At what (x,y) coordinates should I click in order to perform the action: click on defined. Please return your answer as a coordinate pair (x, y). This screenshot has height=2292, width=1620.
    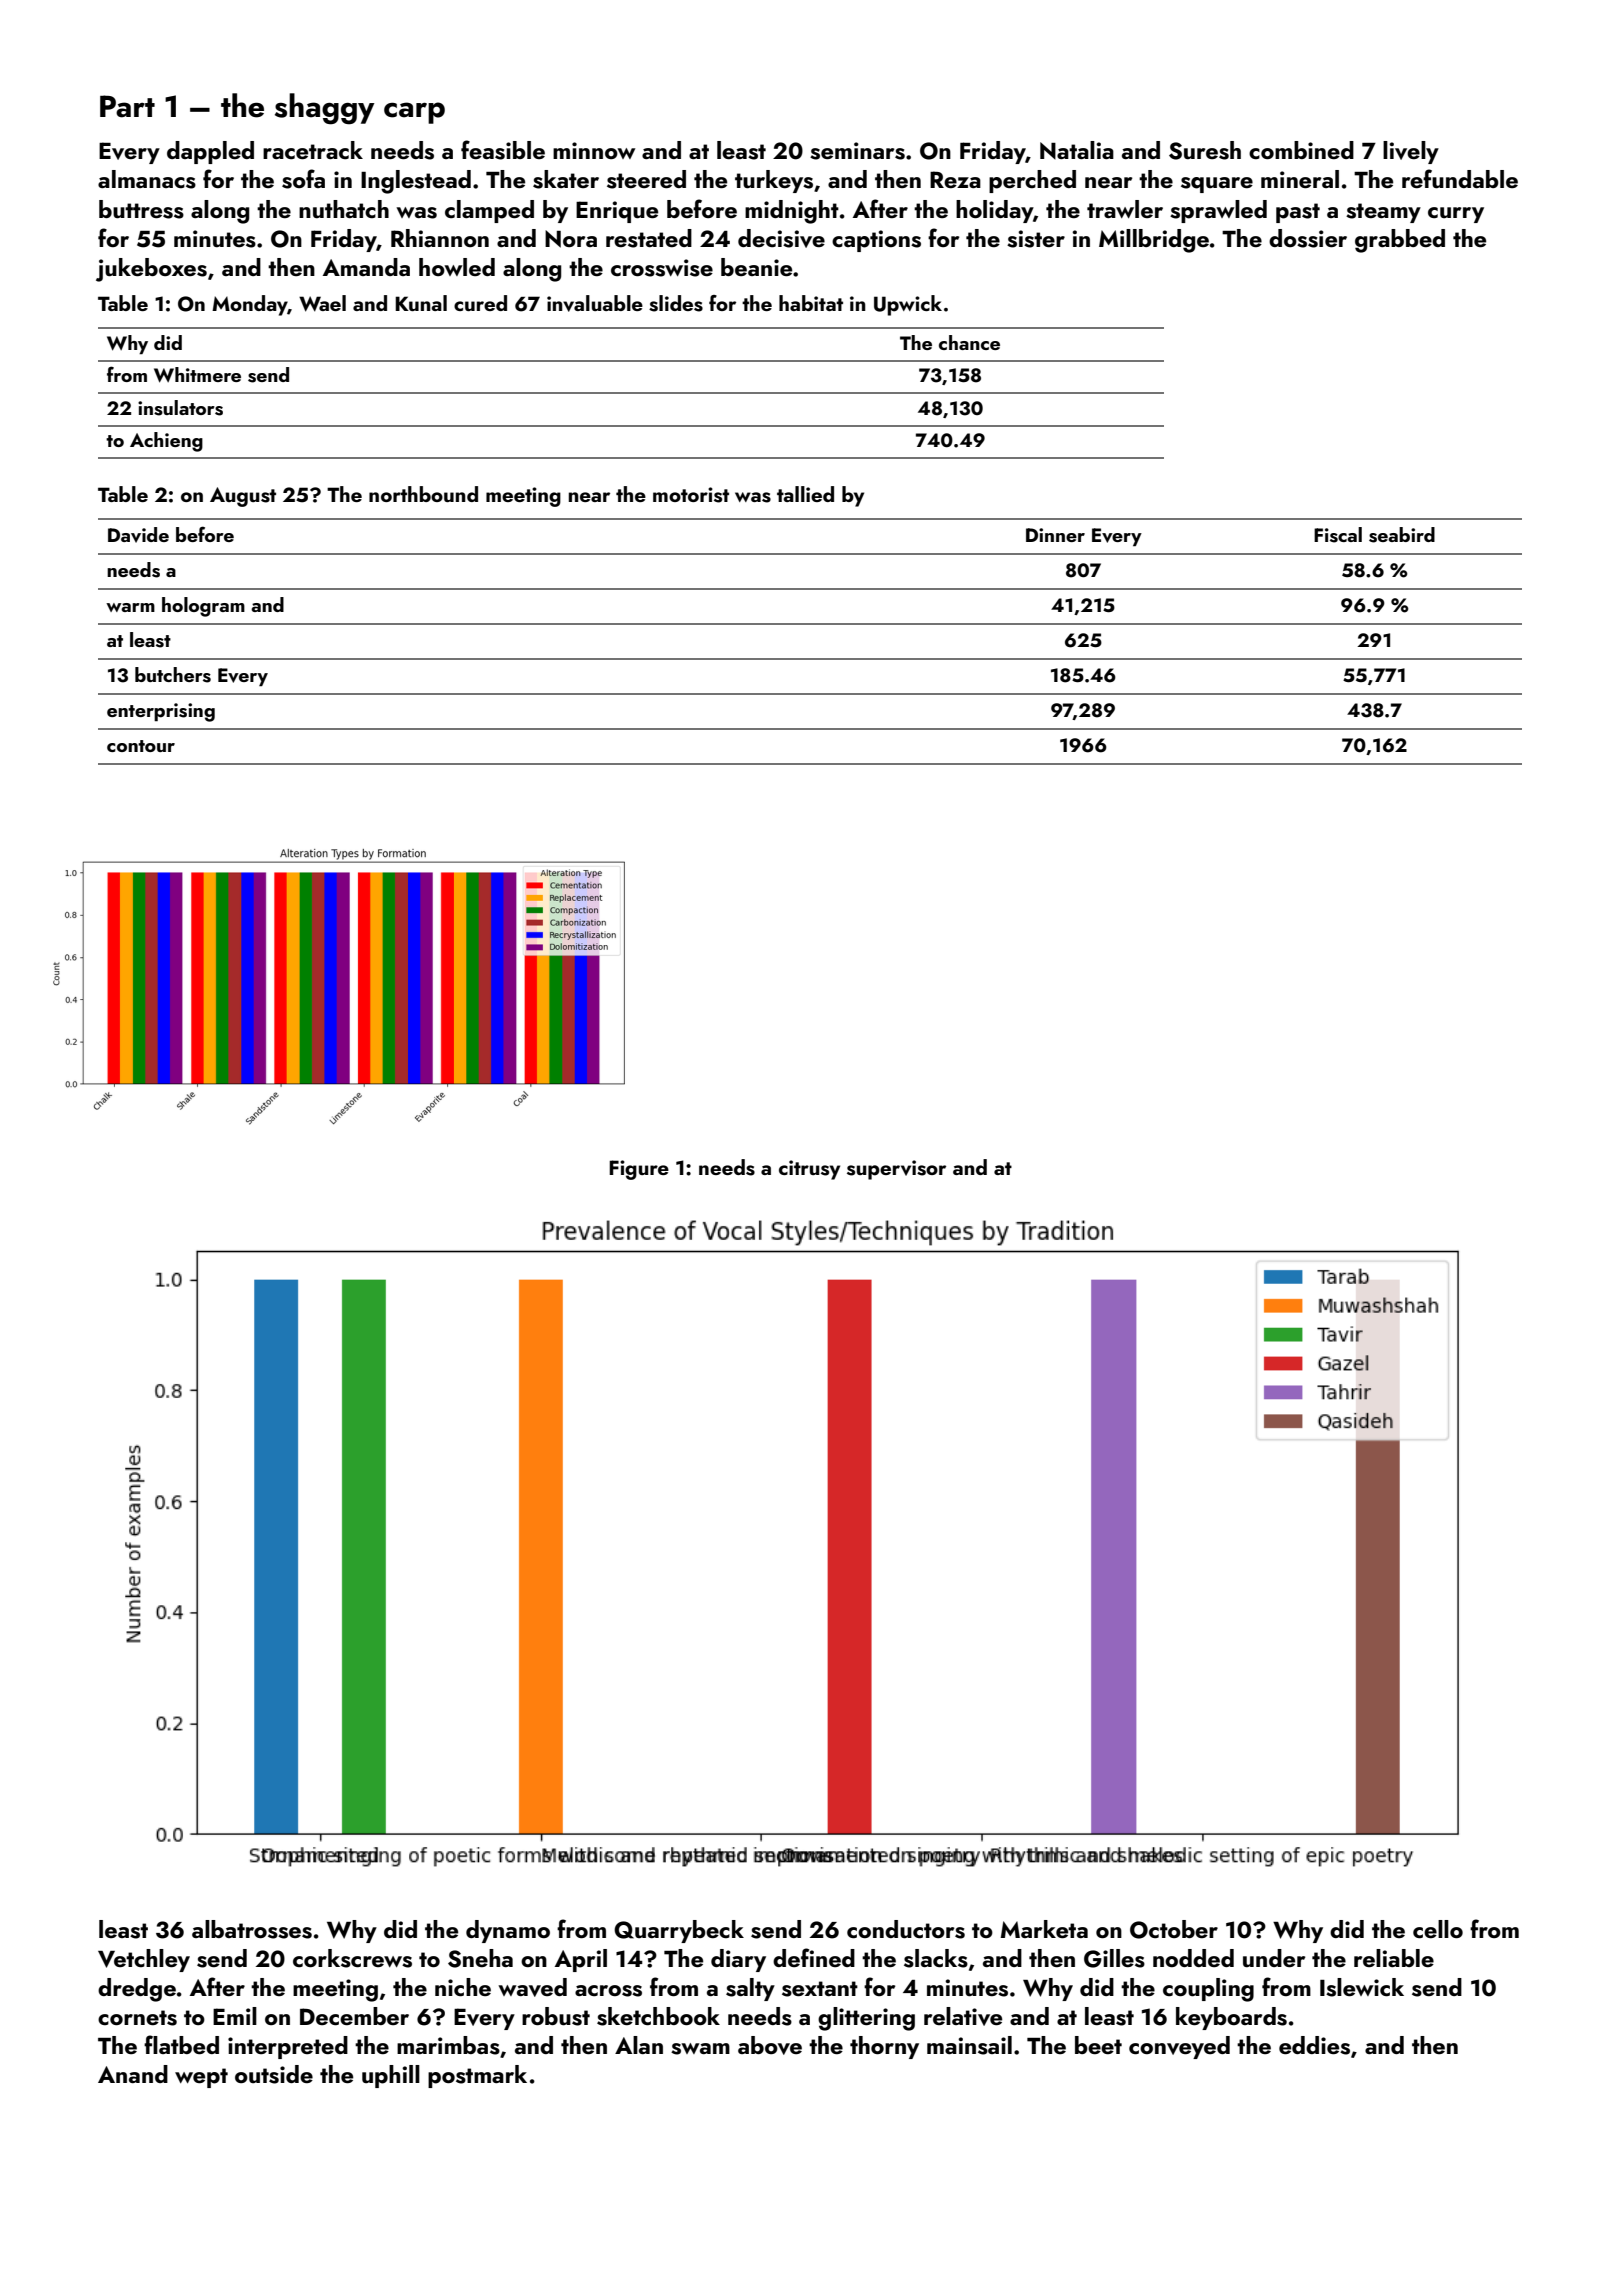
    Looking at the image, I should click on (814, 1957).
